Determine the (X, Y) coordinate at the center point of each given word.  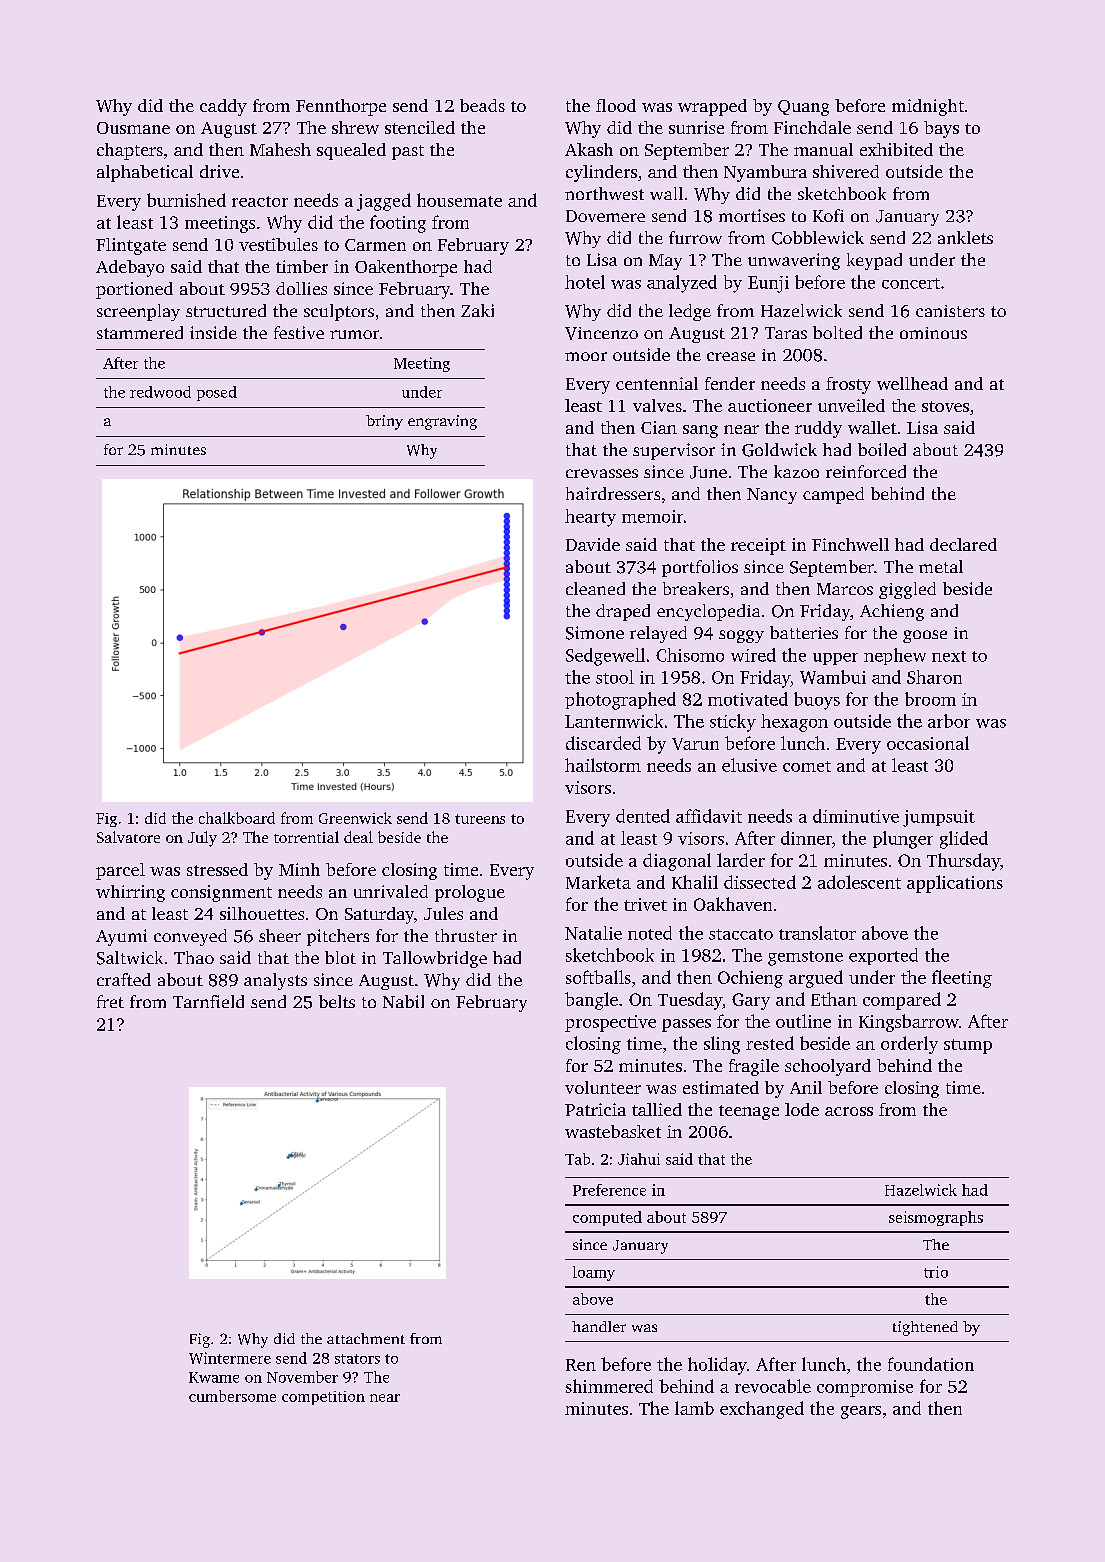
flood (616, 105)
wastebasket (613, 1131)
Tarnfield (208, 1001)
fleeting (962, 979)
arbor (949, 721)
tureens (480, 819)
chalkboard (237, 818)
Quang (803, 108)
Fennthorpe (341, 107)
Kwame (214, 1377)
